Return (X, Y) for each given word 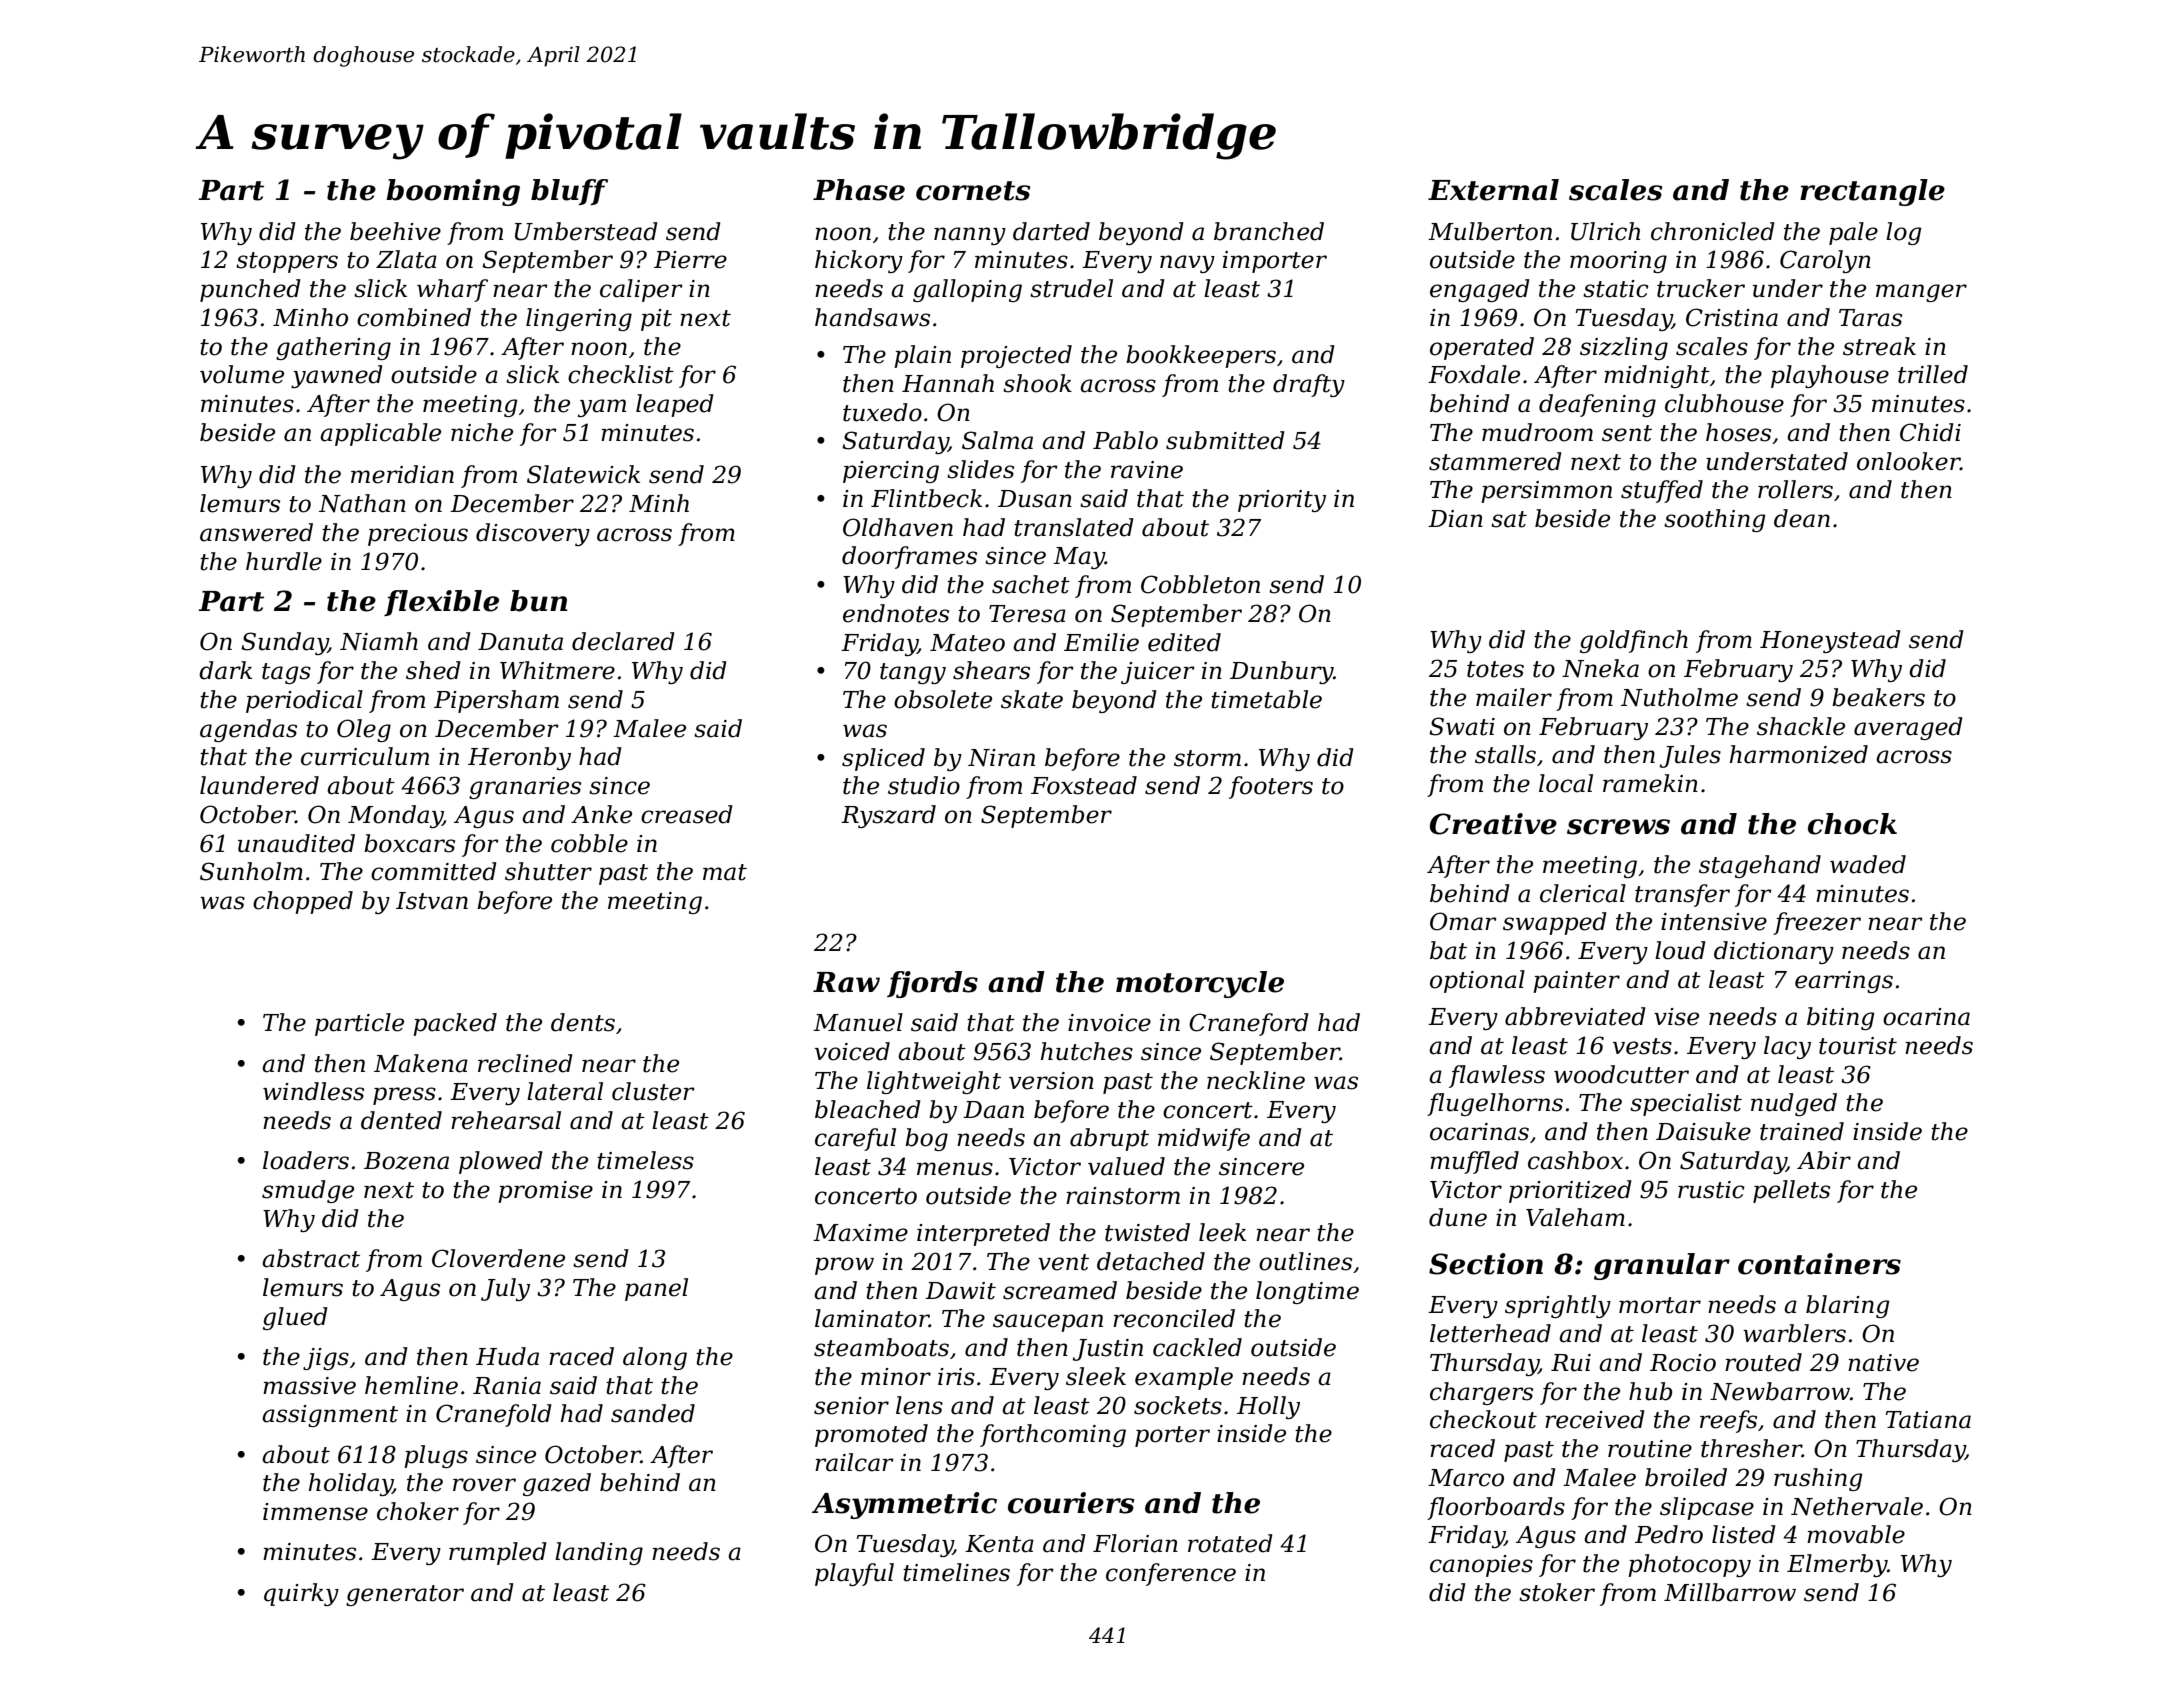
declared (623, 641)
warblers (1794, 1333)
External (1493, 190)
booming (453, 192)
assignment (330, 1416)
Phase (859, 190)
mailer (1514, 697)
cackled (1197, 1347)
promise (545, 1192)
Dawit (960, 1291)
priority (1282, 501)
